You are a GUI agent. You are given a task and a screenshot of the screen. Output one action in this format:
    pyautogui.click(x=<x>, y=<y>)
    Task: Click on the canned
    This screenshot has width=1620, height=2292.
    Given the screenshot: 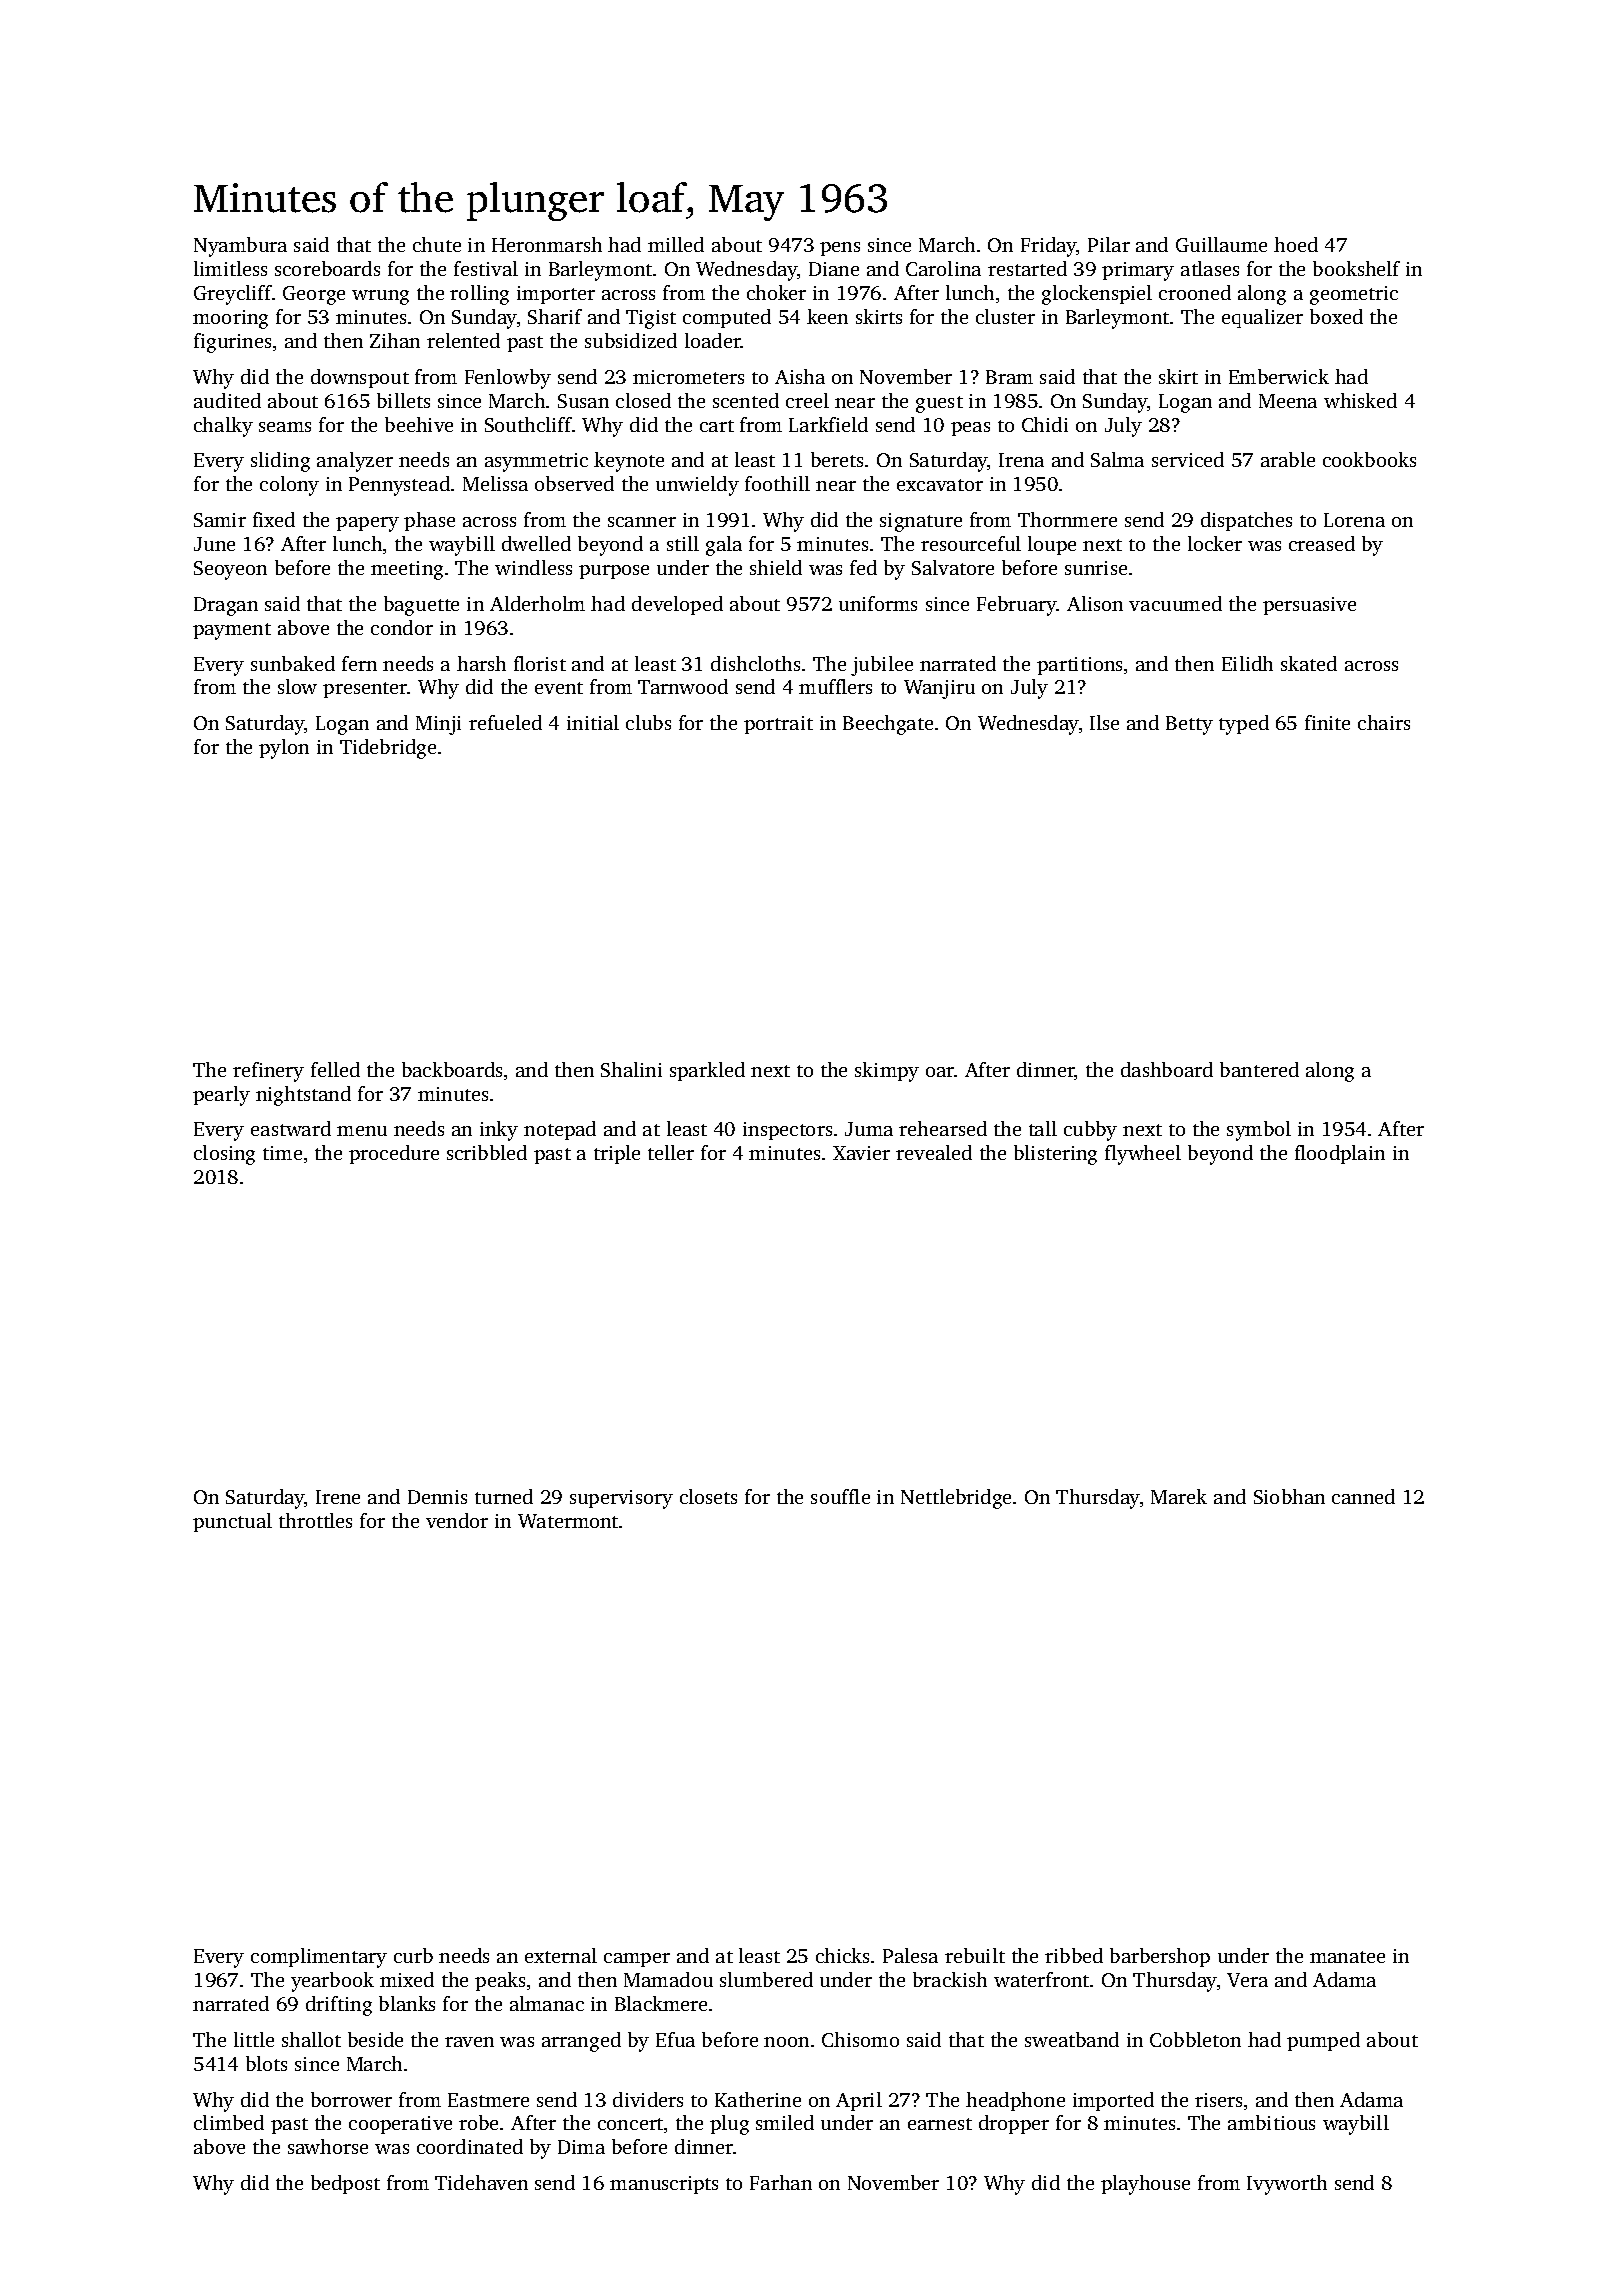 What is the action you would take?
    pyautogui.click(x=1363, y=1496)
